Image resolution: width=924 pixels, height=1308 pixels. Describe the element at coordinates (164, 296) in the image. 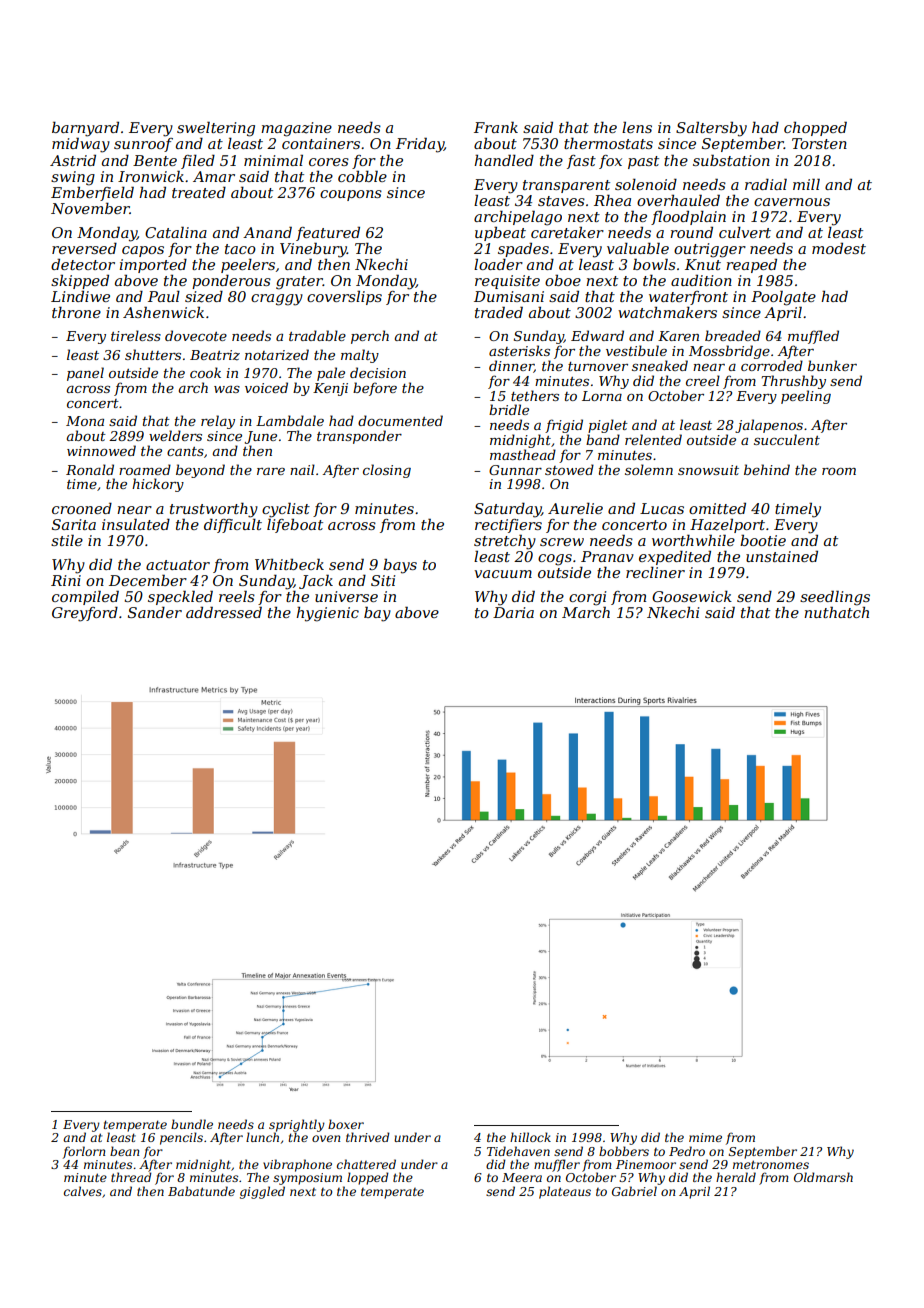

I see `Paul` at that location.
